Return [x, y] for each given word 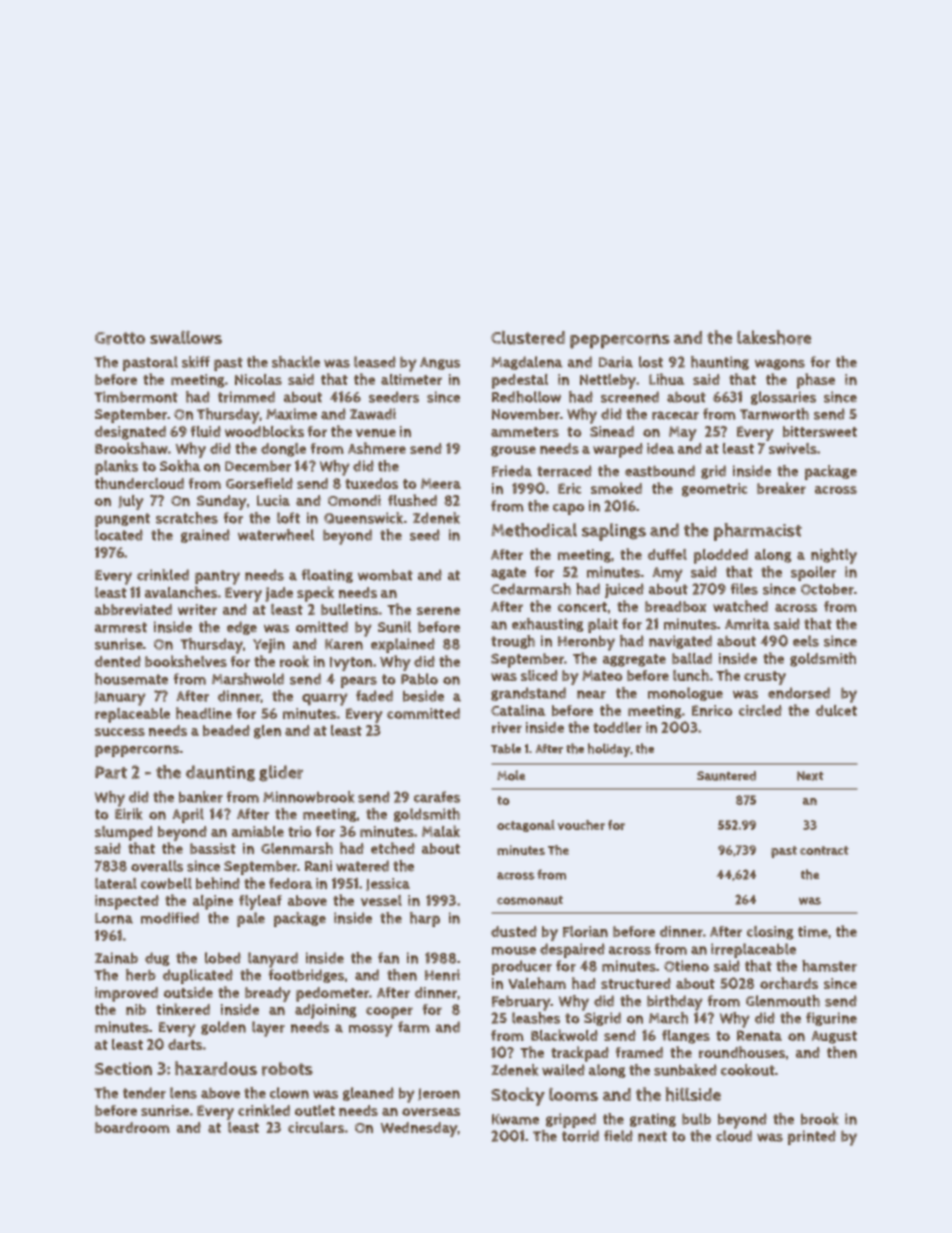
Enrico [712, 710]
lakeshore [774, 337]
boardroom [132, 1127]
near [591, 694]
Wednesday [419, 1129]
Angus [440, 363]
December [258, 466]
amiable [258, 831]
